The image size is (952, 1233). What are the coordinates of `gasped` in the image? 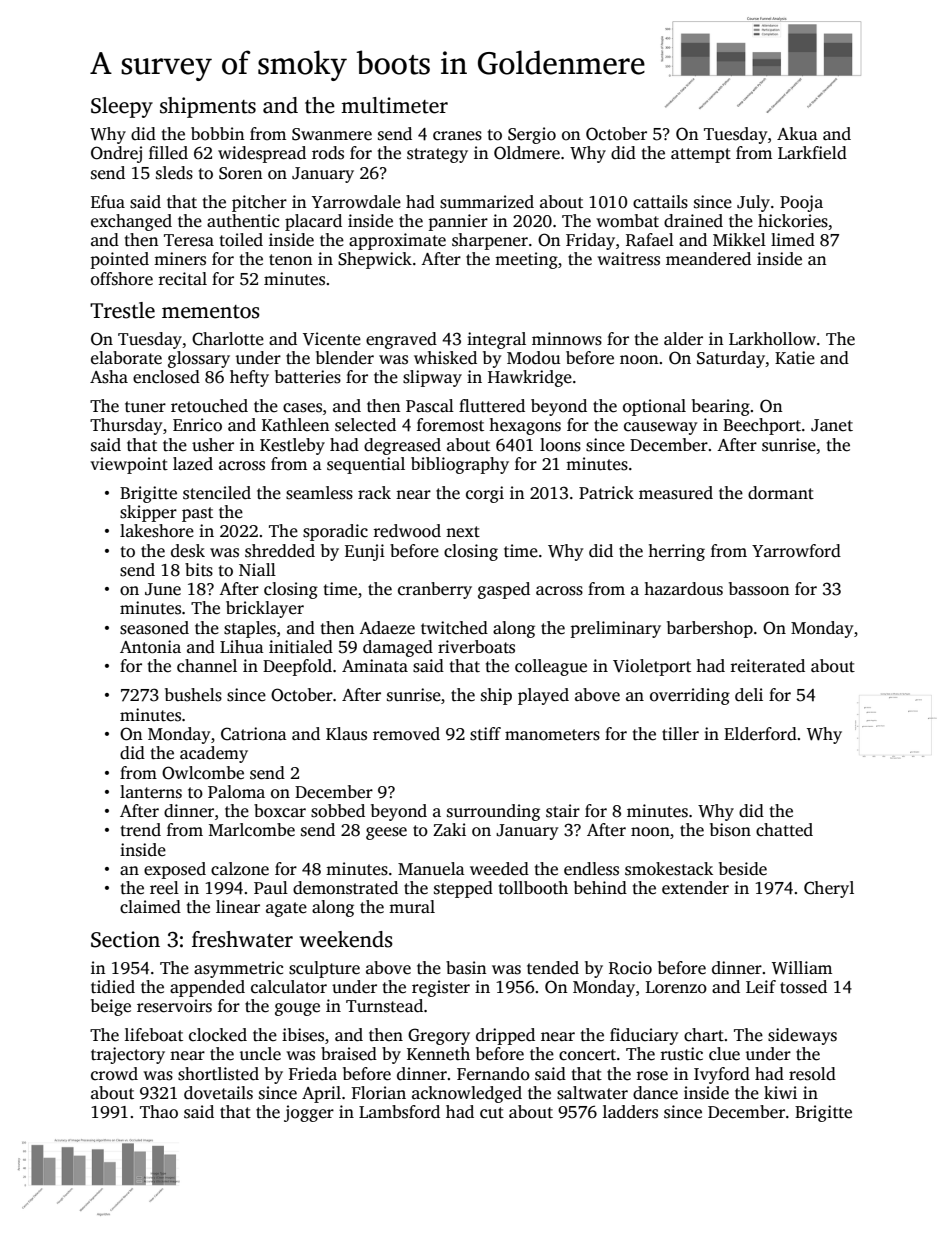 It's located at (504, 590).
